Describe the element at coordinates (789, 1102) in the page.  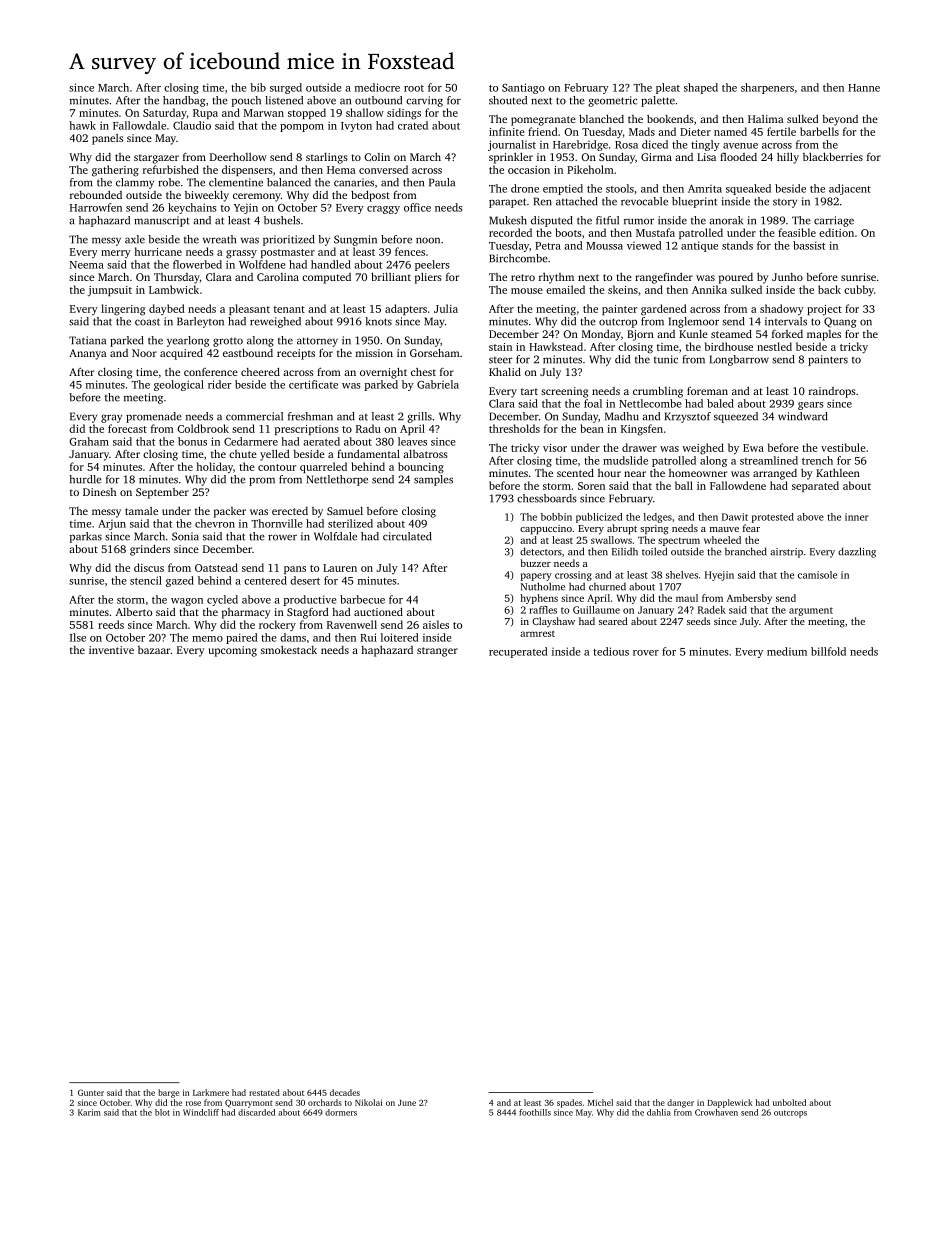
I see `unbolted` at that location.
